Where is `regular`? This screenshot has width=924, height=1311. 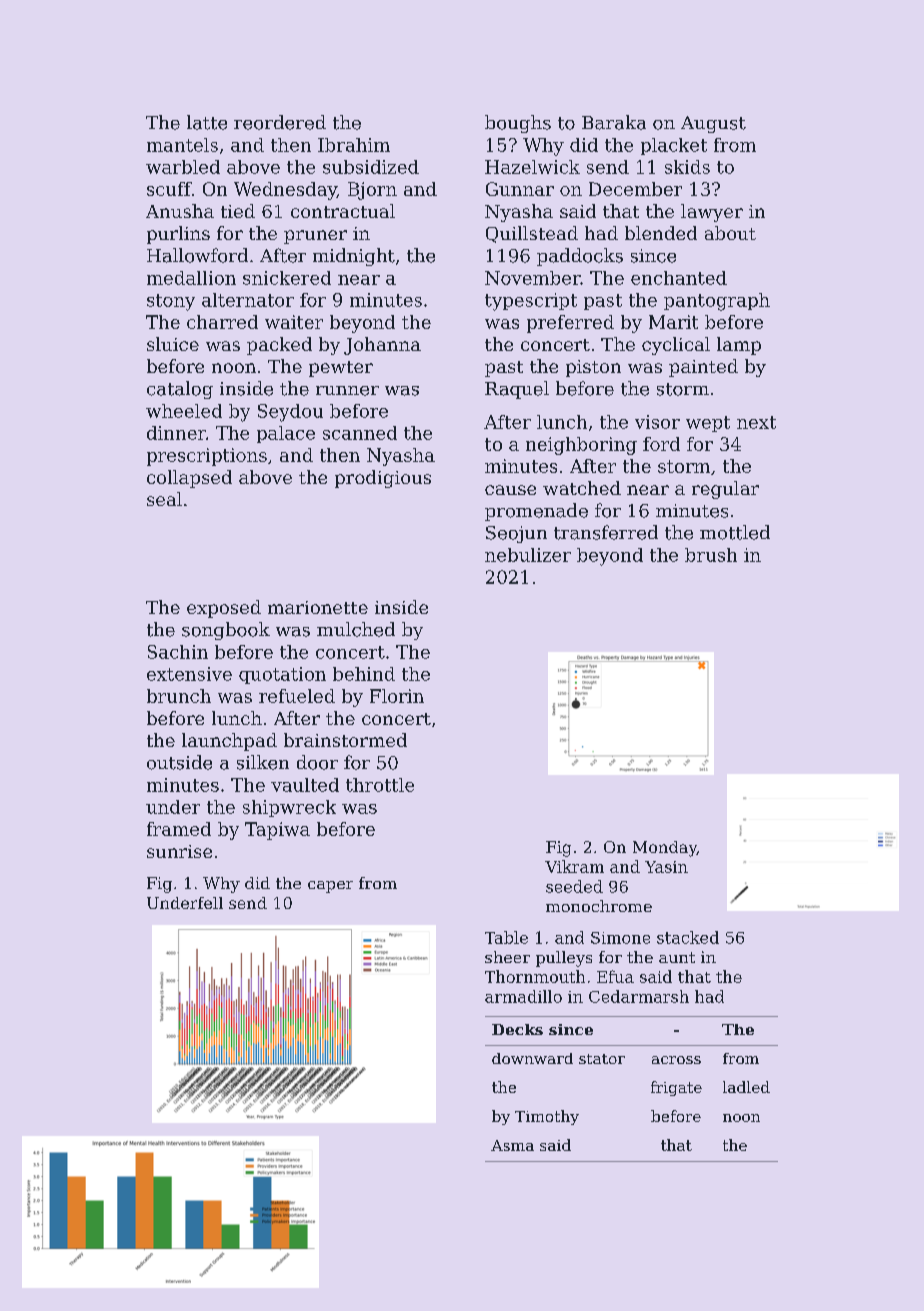 regular is located at coordinates (725, 490).
